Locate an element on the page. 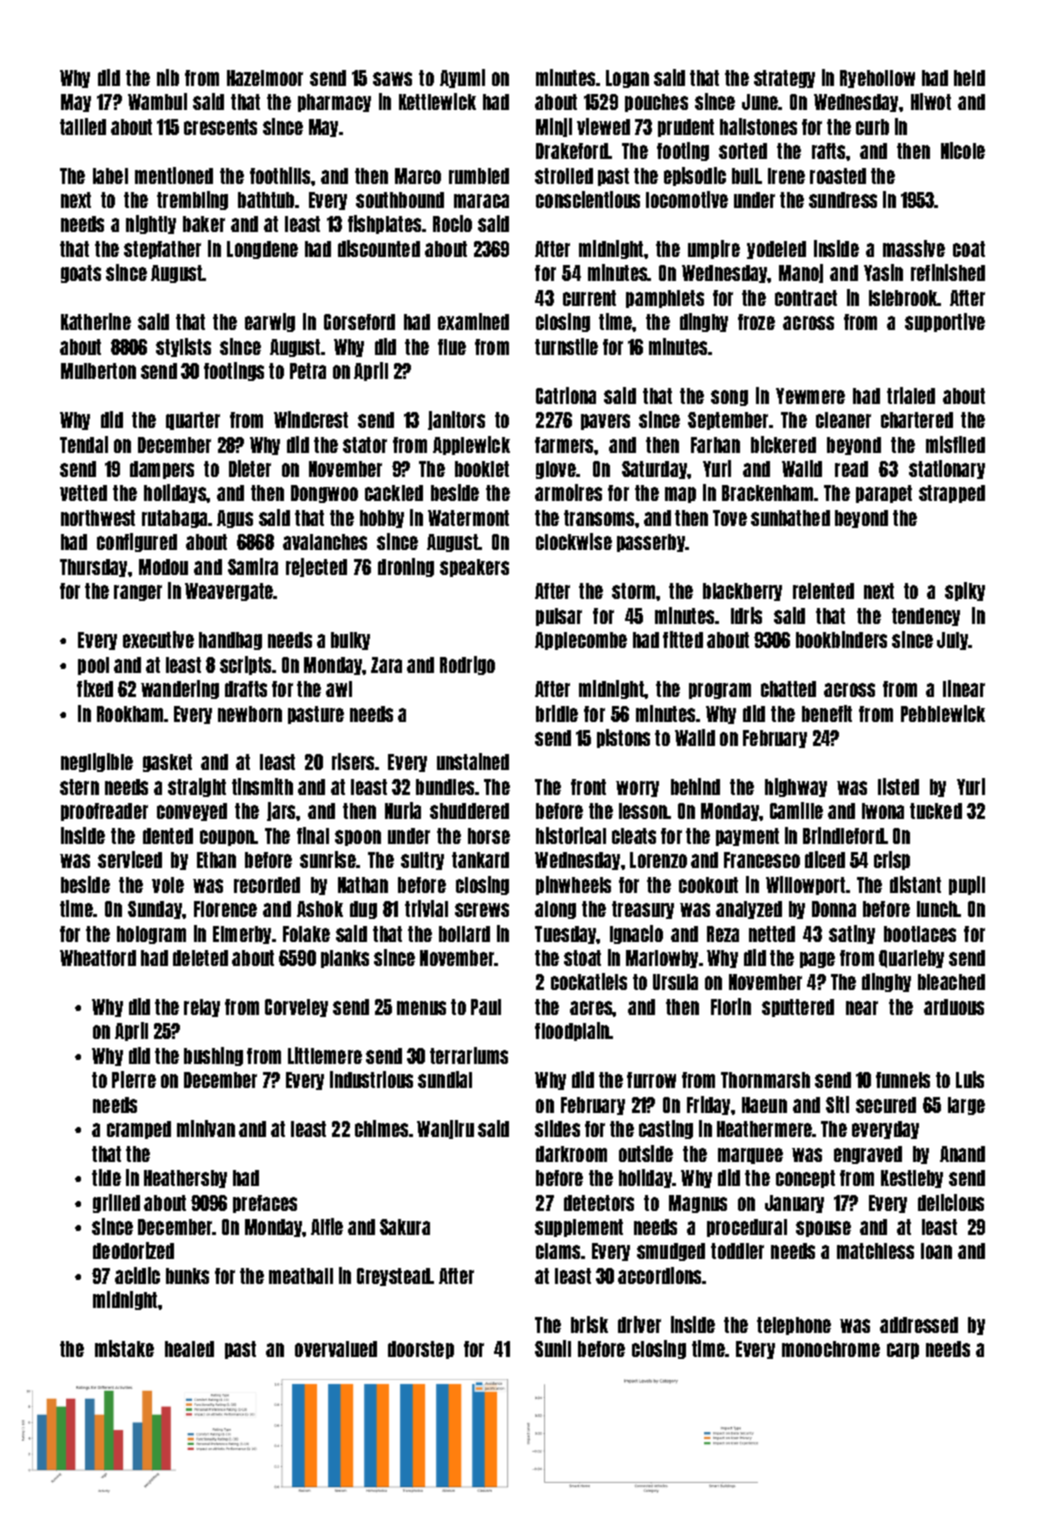 This page has height=1514, width=1046. Littlemere is located at coordinates (325, 1055).
